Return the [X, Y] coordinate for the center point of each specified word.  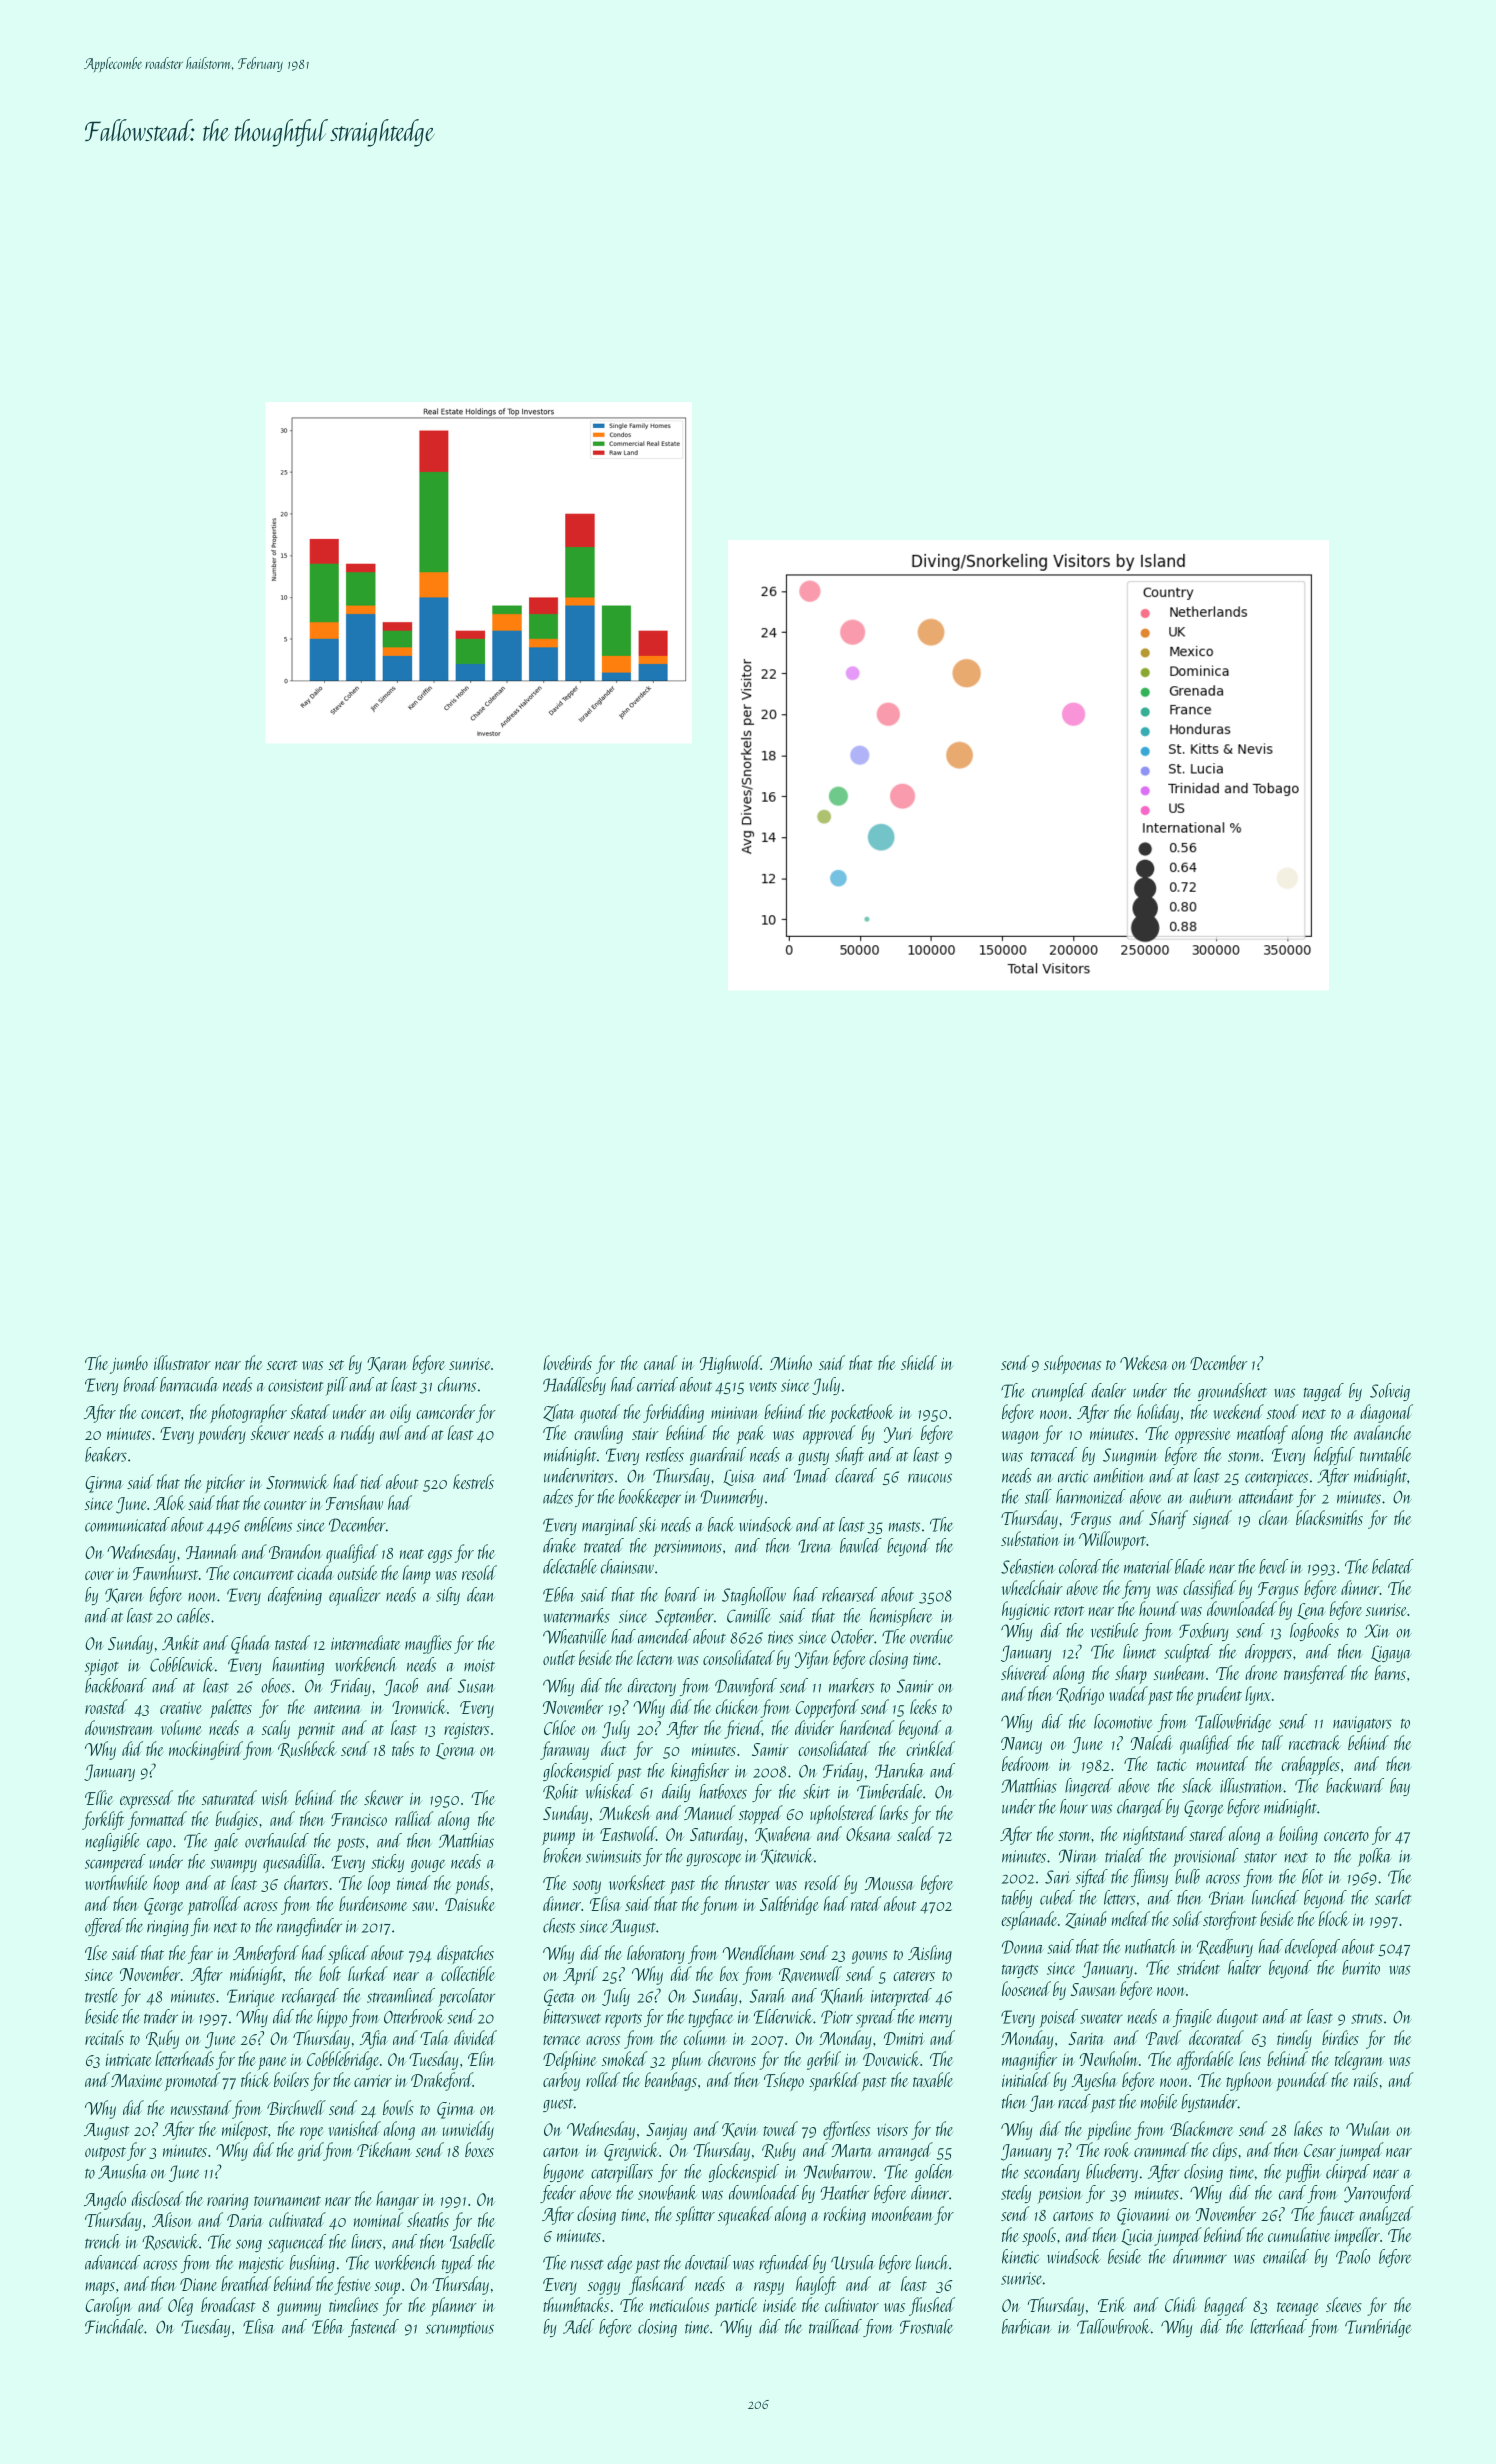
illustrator [182, 1362]
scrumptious [460, 2329]
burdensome [373, 1903]
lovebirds [567, 1362]
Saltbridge [789, 1905]
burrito [1361, 1967]
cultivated [297, 2219]
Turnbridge [1378, 2328]
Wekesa [1144, 1362]
